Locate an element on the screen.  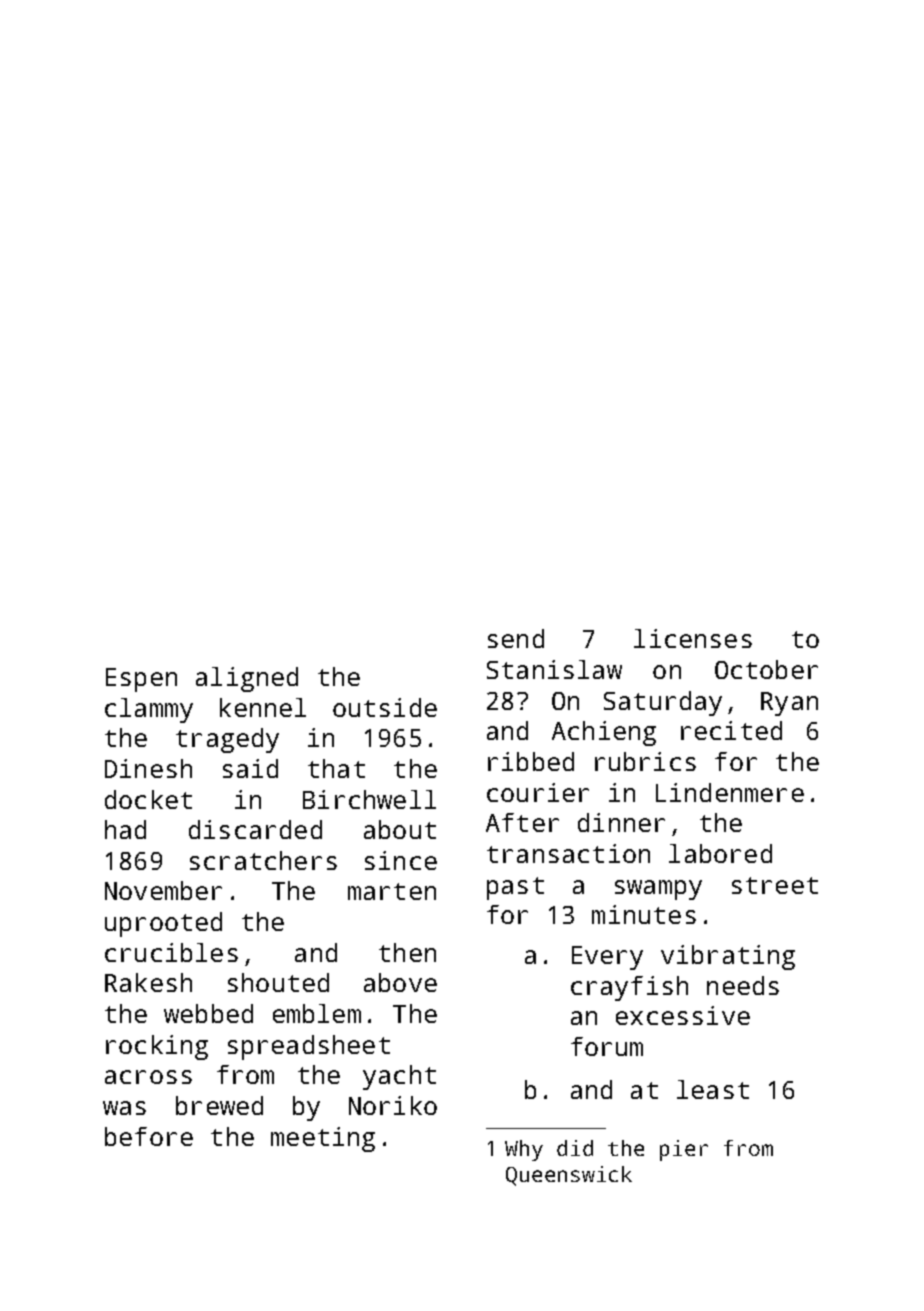
licenses is located at coordinates (693, 638).
